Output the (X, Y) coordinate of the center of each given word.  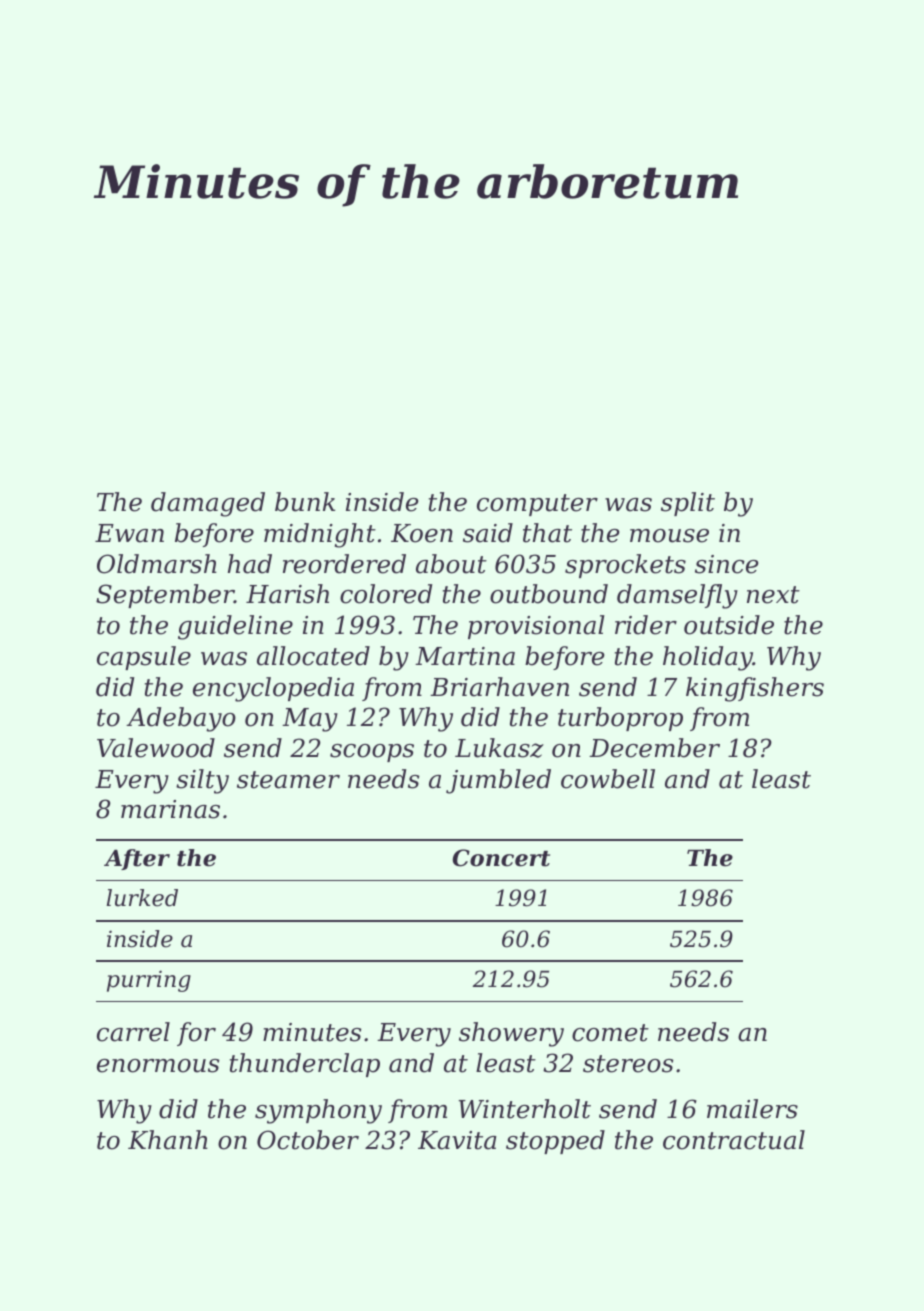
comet (610, 1033)
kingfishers (755, 689)
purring (149, 981)
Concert (501, 858)
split (688, 504)
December (654, 748)
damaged (208, 504)
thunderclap (305, 1065)
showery (511, 1034)
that (547, 533)
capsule (144, 658)
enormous (158, 1066)
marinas (170, 809)
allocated (313, 656)
